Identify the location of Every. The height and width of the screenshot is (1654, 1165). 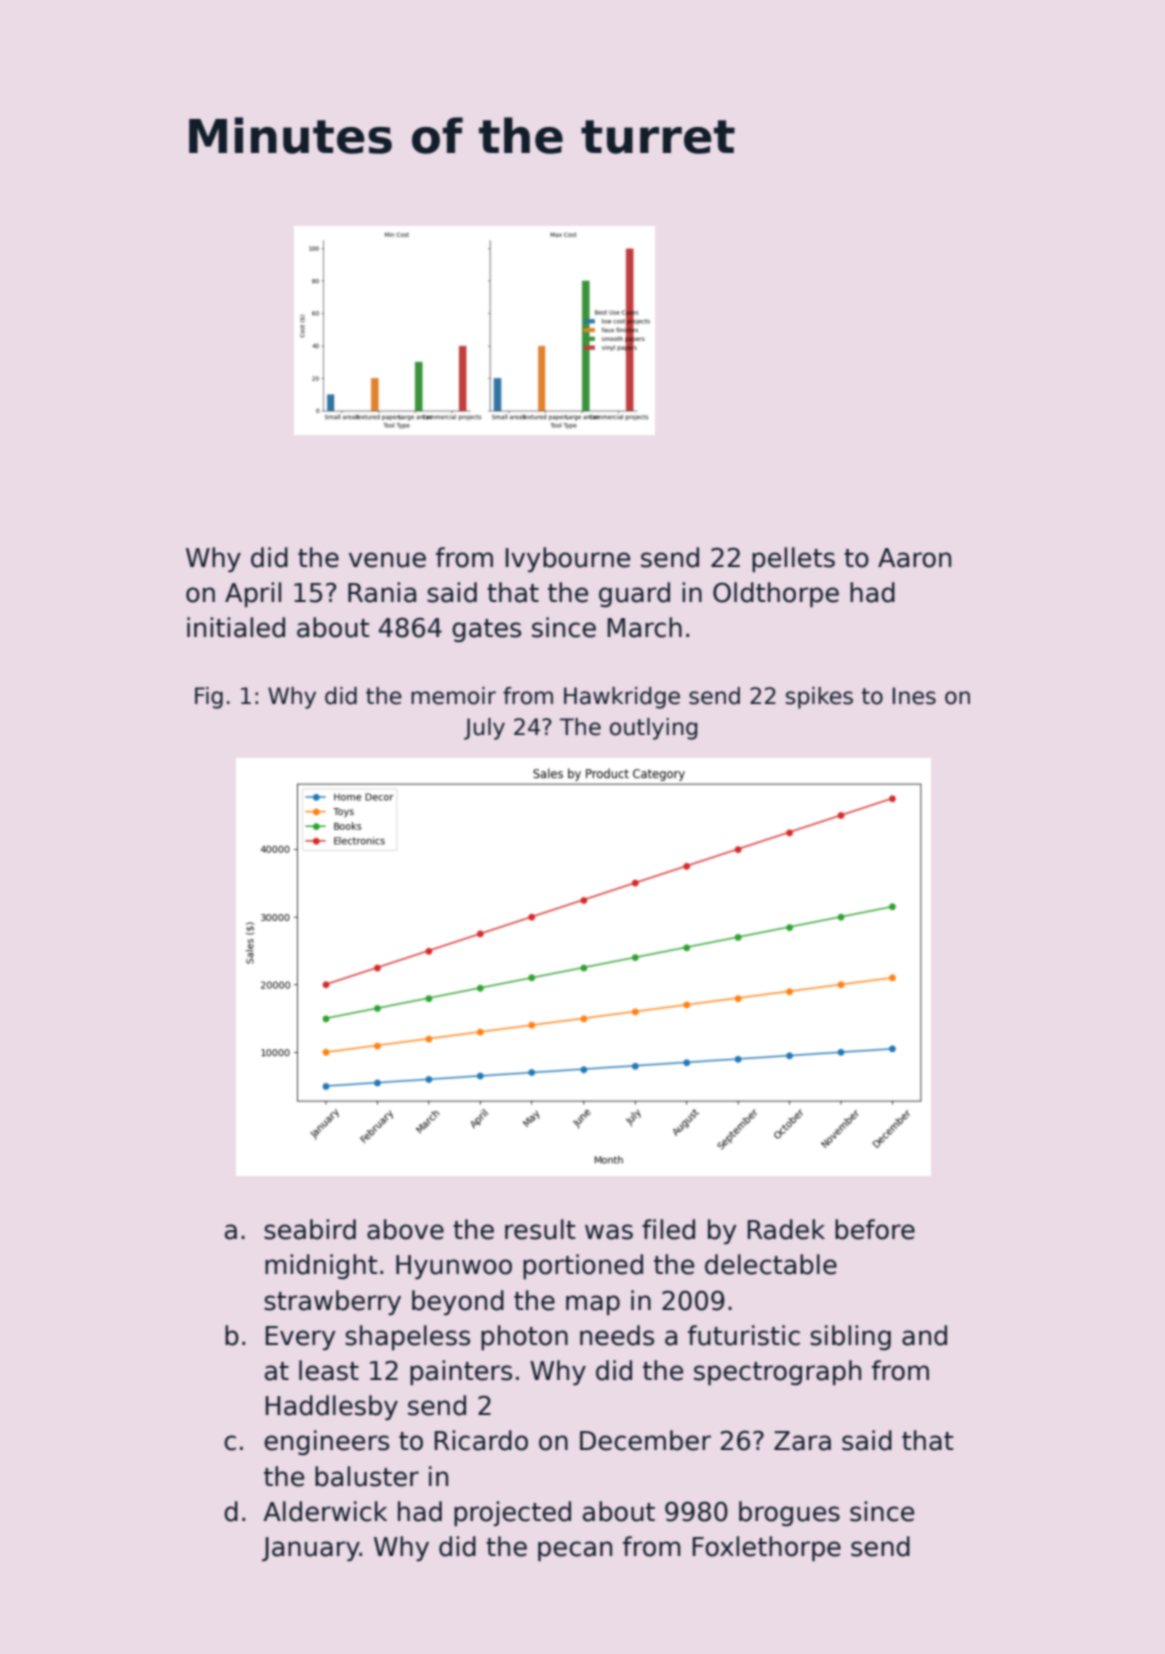
(300, 1338).
